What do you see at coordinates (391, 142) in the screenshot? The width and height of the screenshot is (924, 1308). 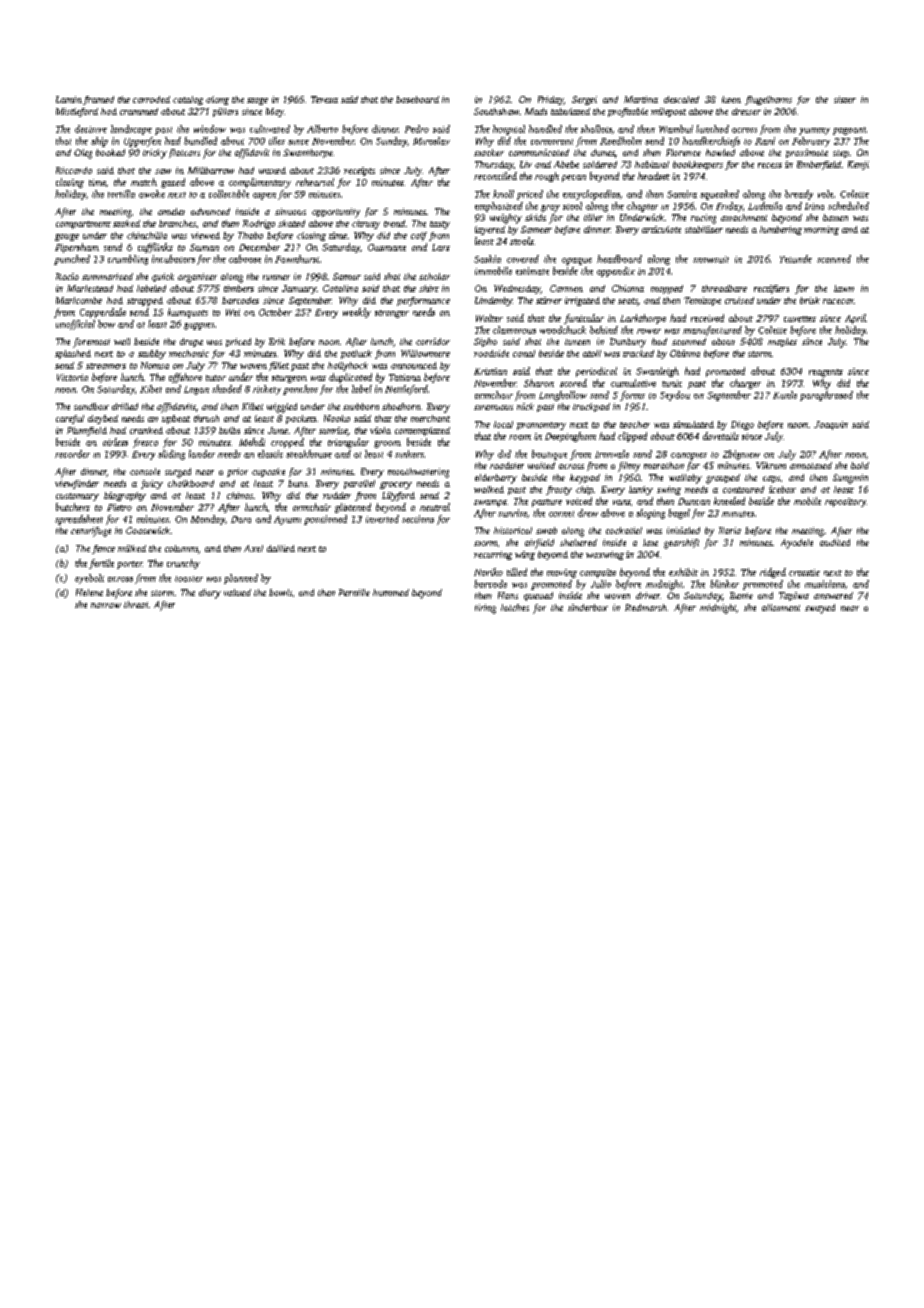 I see `Sunday` at bounding box center [391, 142].
